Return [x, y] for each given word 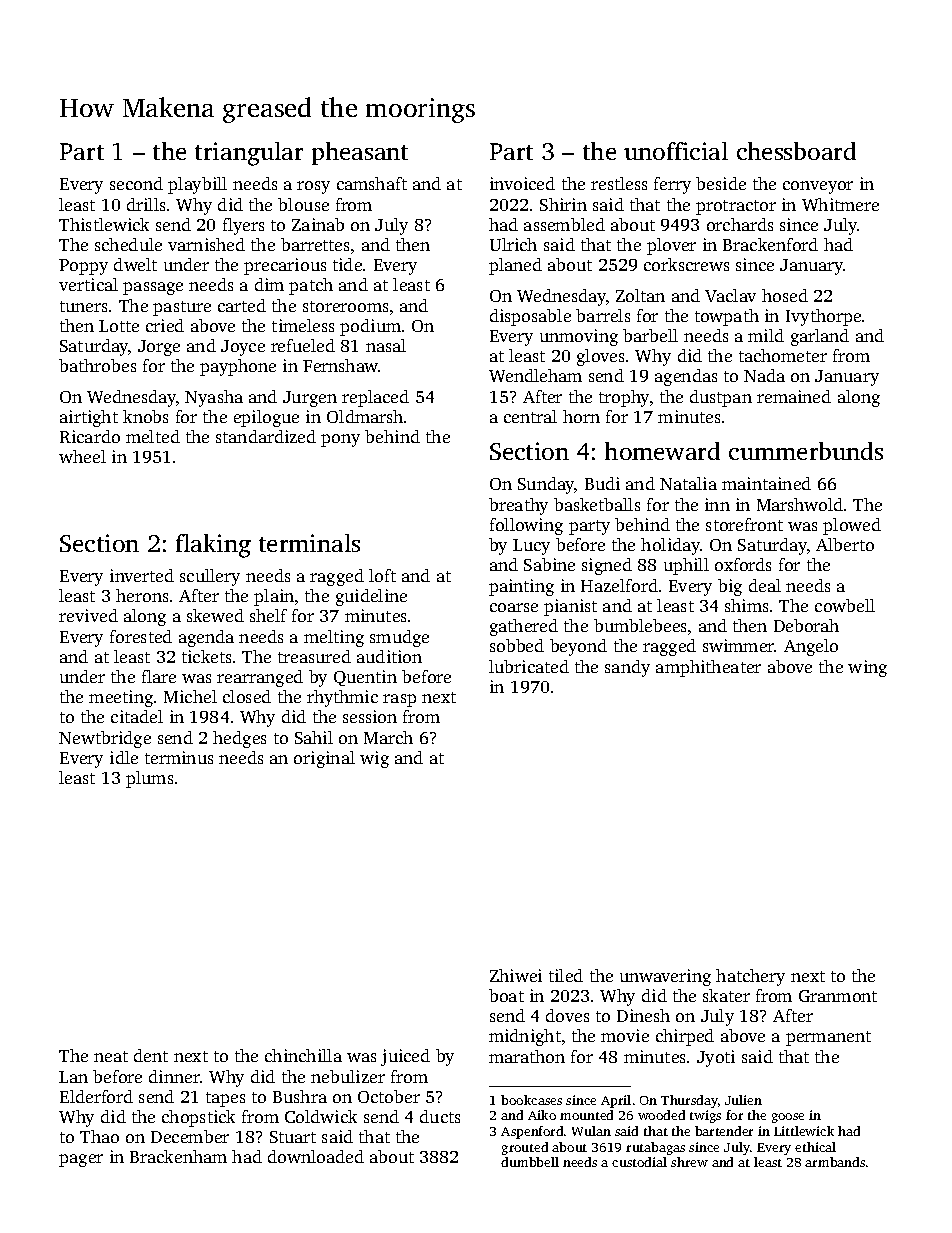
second [136, 183]
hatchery [750, 977]
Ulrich [513, 244]
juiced [405, 1057]
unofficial [676, 151]
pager [81, 1160]
